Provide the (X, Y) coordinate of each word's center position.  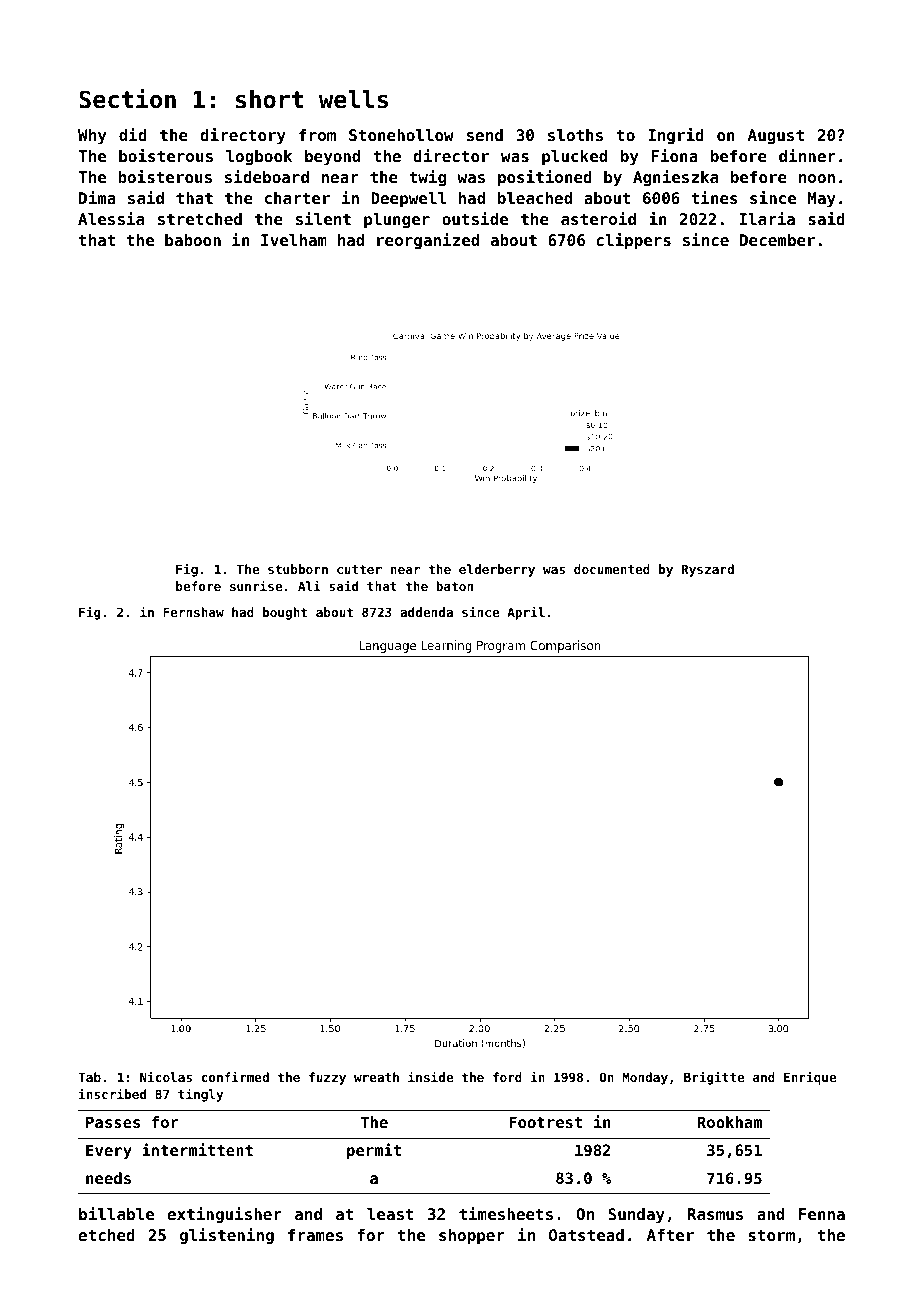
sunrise (256, 585)
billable (116, 1213)
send (485, 135)
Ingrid (676, 136)
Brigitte (714, 1078)
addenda (426, 612)
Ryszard (708, 570)
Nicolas (166, 1076)
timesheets (506, 1213)
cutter (359, 569)
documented (612, 569)
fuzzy (327, 1078)
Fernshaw (193, 612)
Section (127, 99)
